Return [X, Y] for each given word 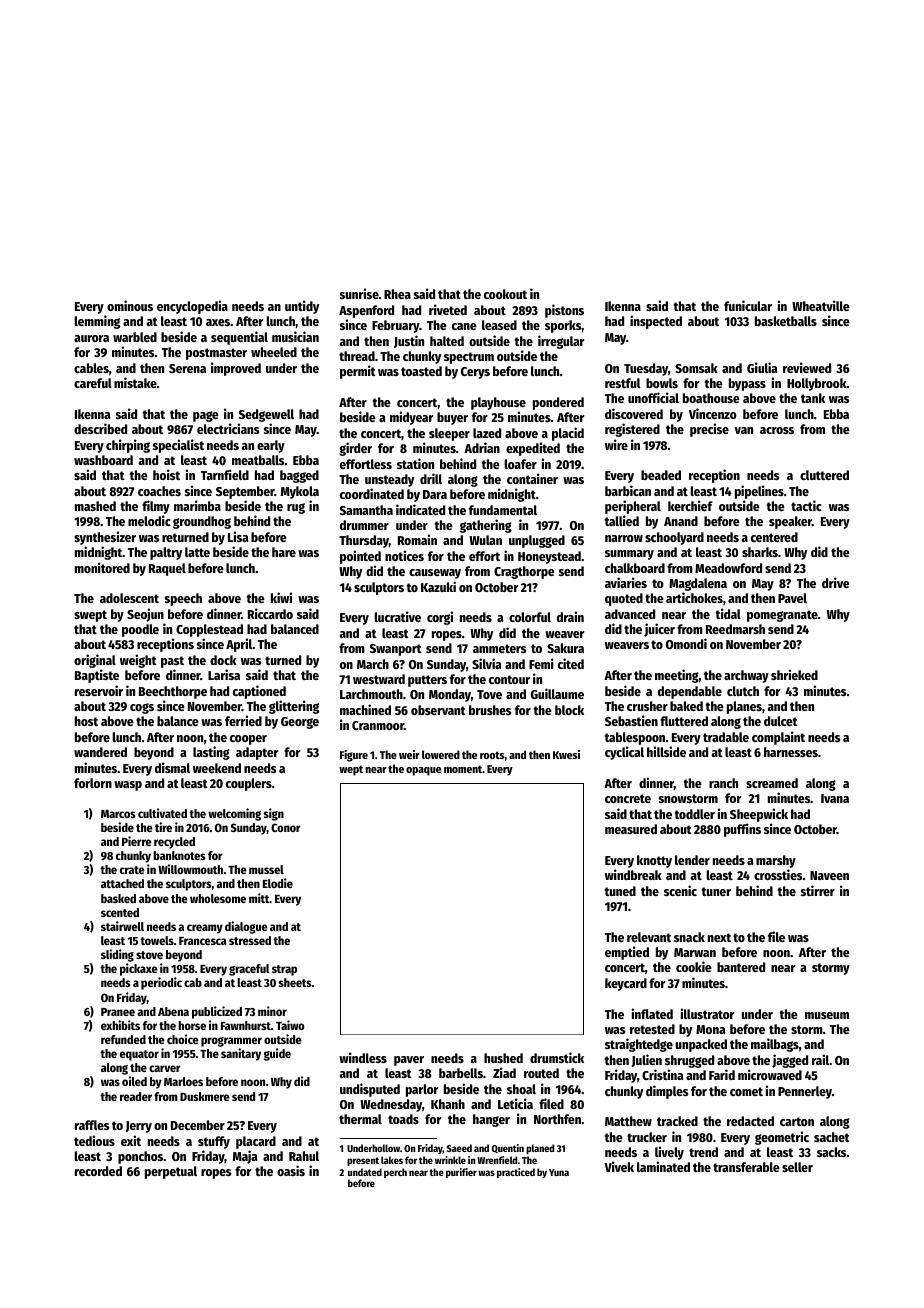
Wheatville [821, 305]
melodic [149, 520]
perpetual [171, 1172]
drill [431, 478]
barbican [628, 490]
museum [827, 1015]
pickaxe [139, 969]
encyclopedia [192, 307]
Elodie [278, 883]
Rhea [397, 294]
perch [395, 1173]
